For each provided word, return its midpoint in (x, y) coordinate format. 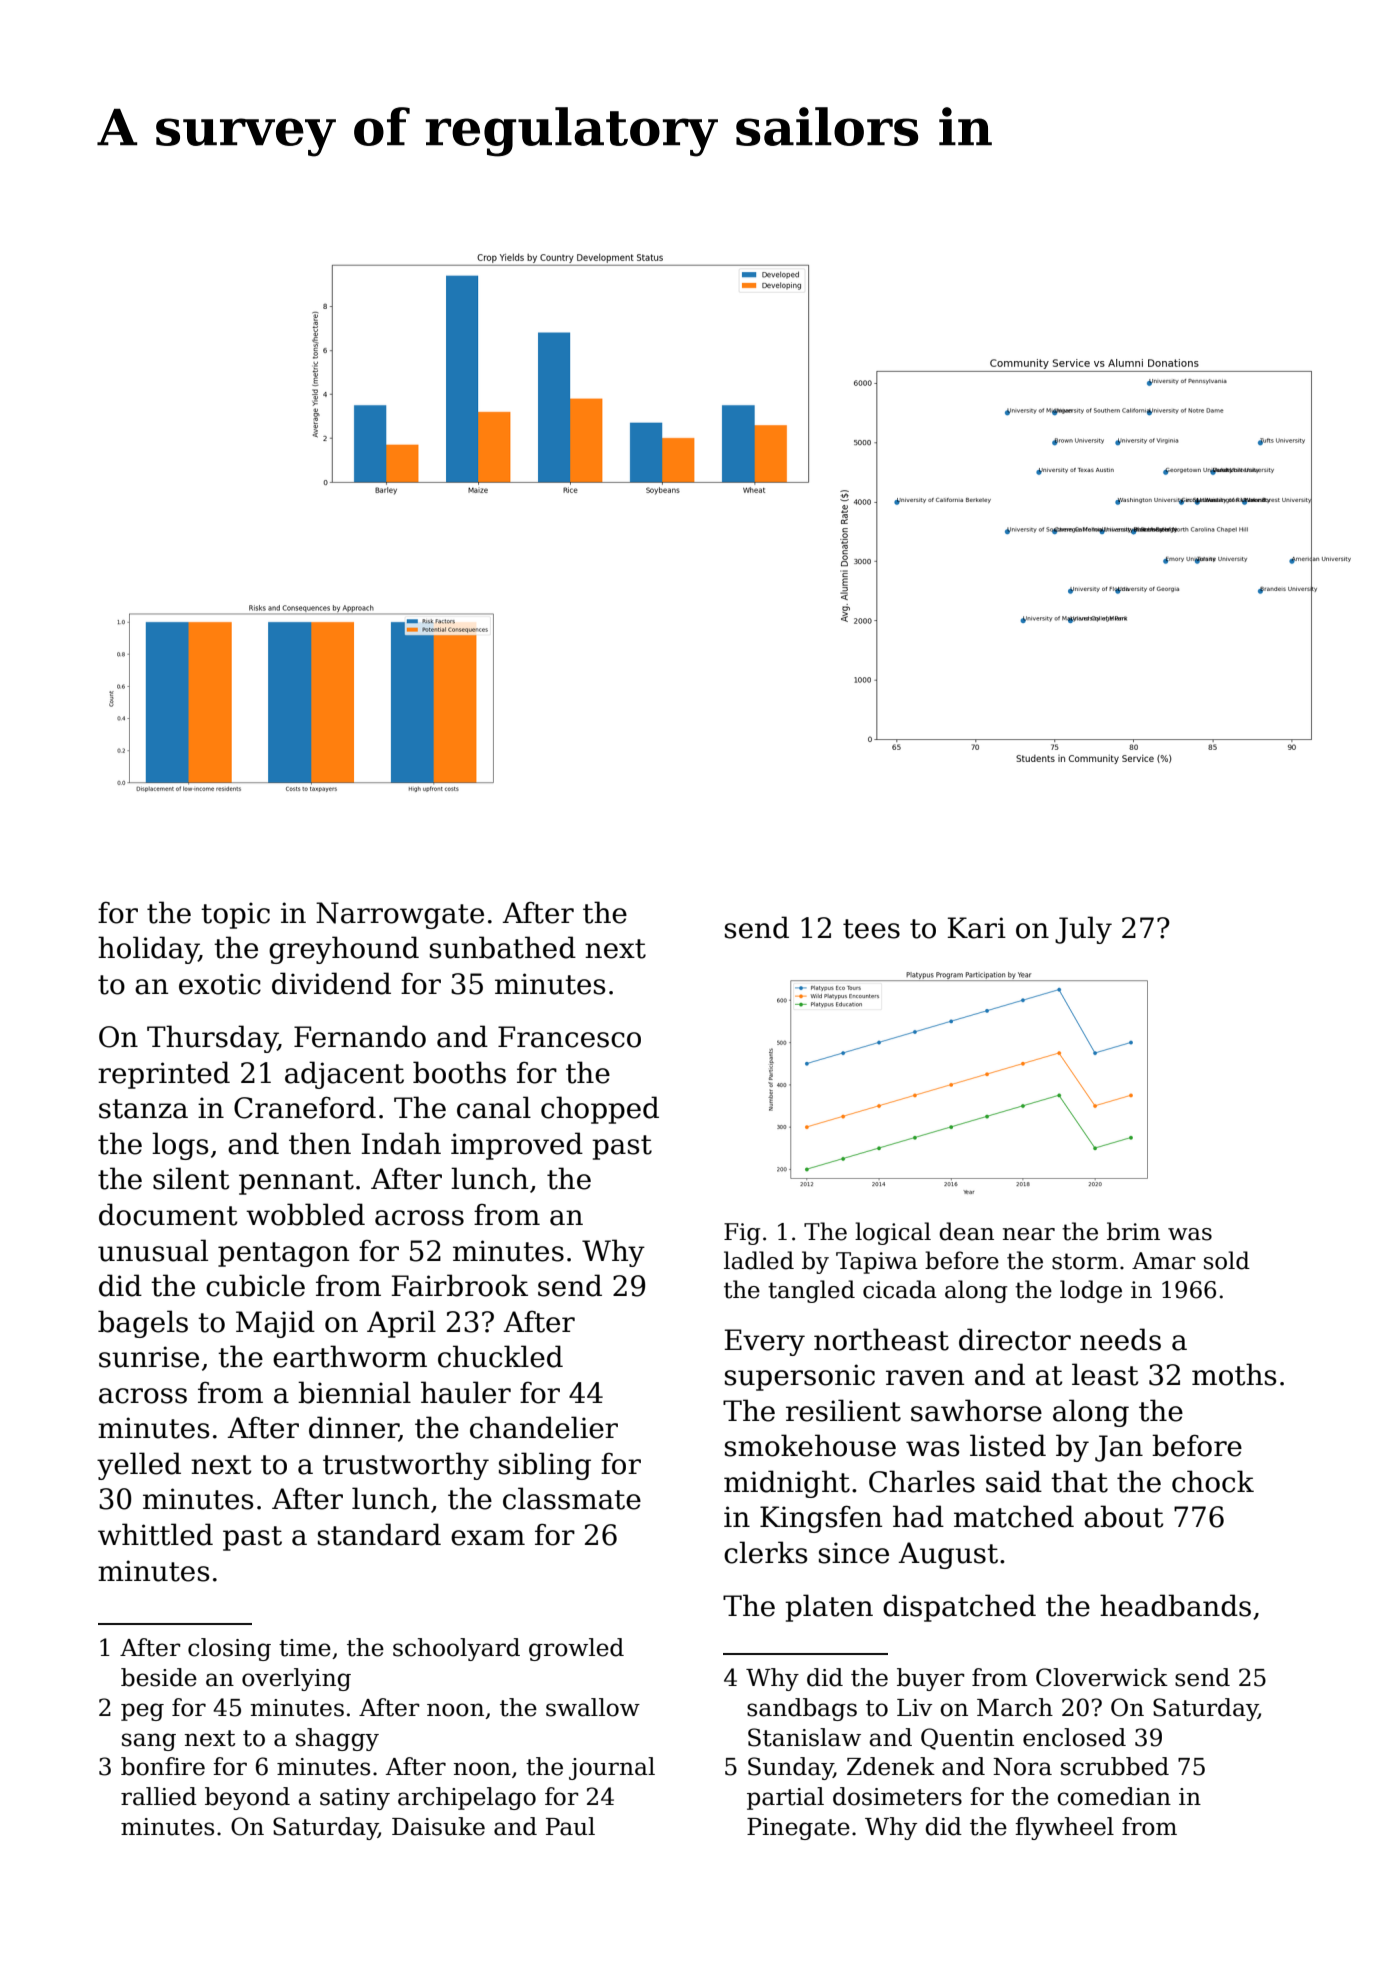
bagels (143, 1324)
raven (925, 1378)
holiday (148, 950)
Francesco (569, 1037)
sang (149, 1742)
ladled (759, 1260)
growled (576, 1649)
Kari (977, 928)
